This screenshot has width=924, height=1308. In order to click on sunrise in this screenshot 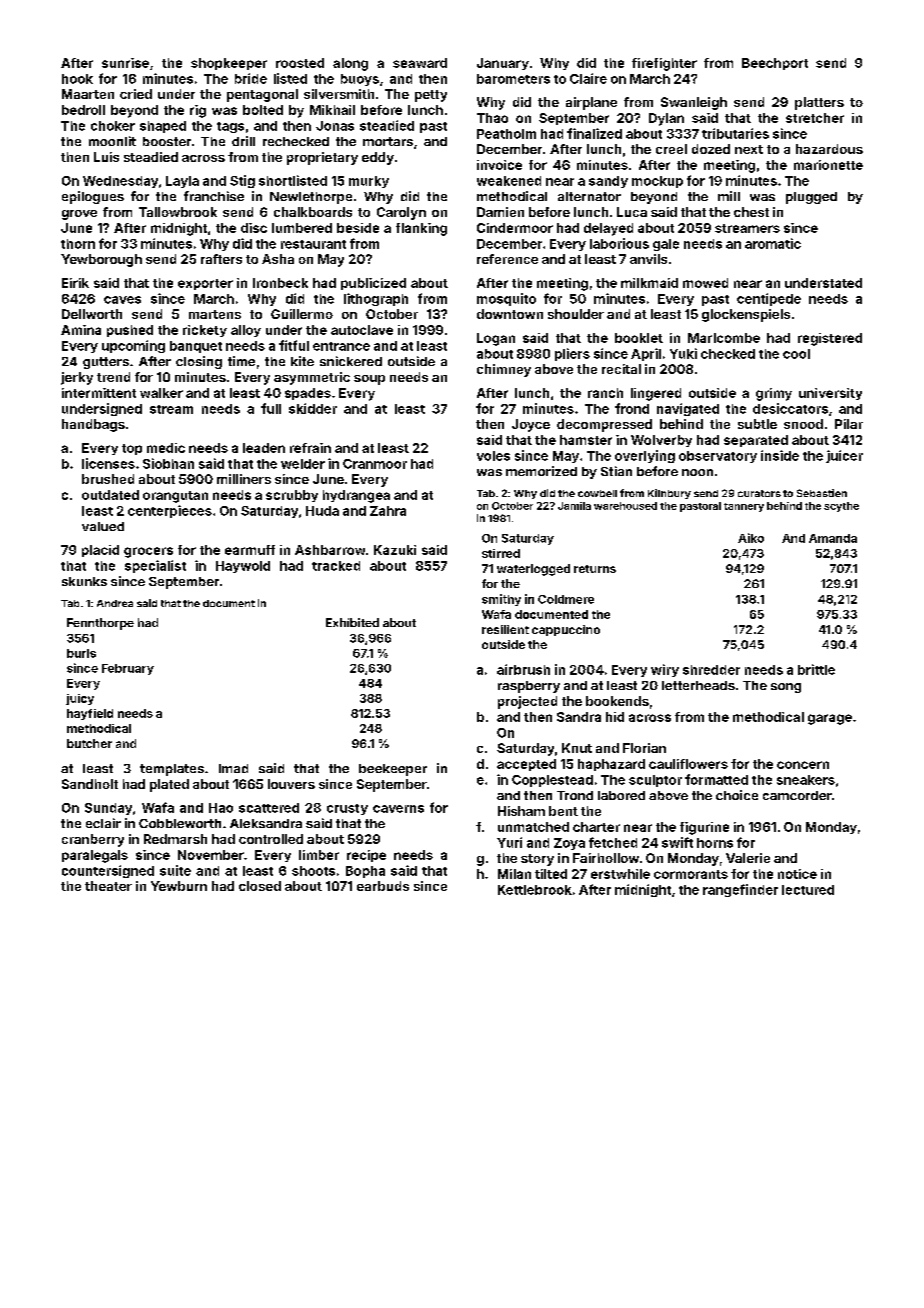, I will do `click(125, 63)`.
